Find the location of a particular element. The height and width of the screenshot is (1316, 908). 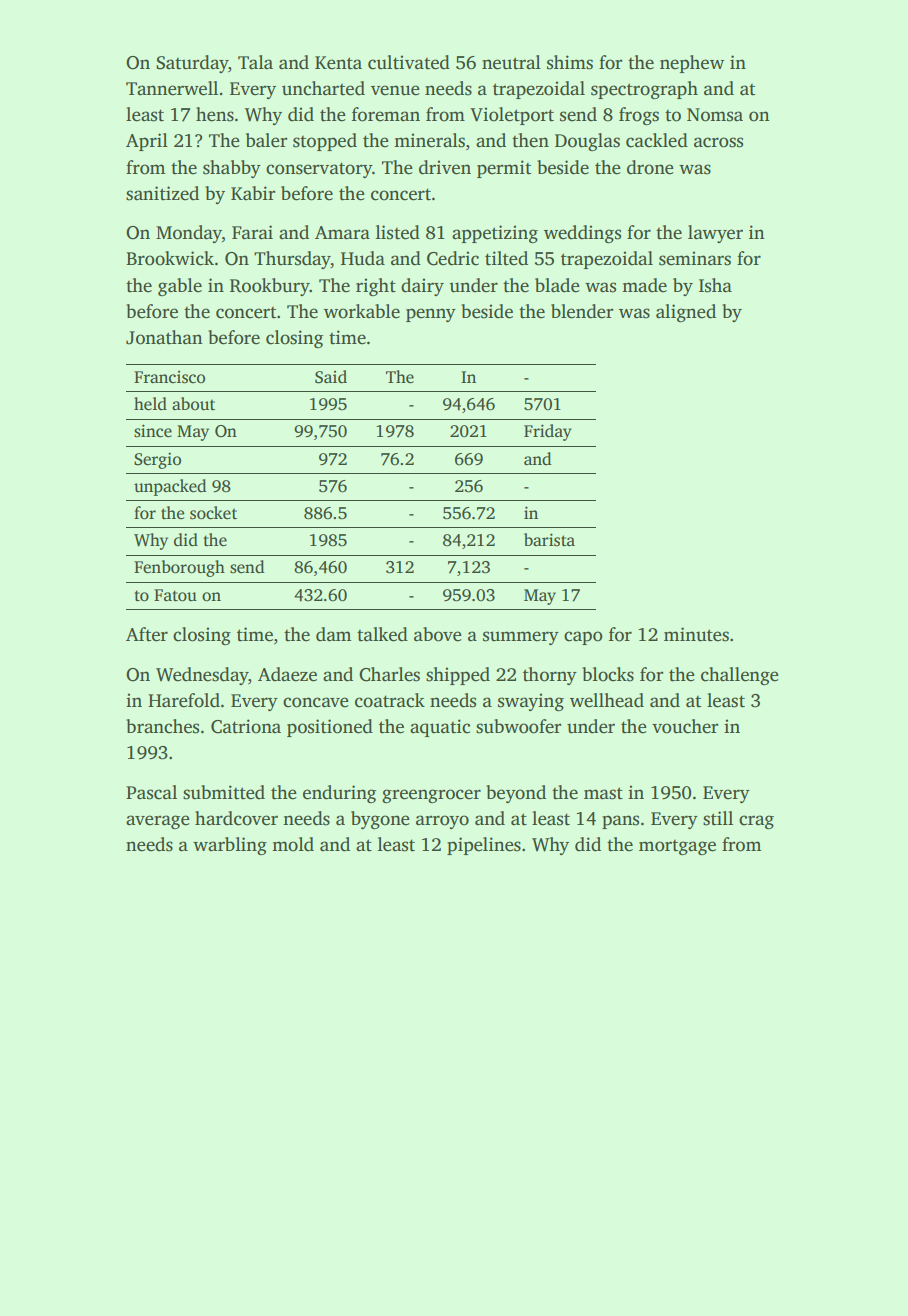

Saturday is located at coordinates (192, 64).
